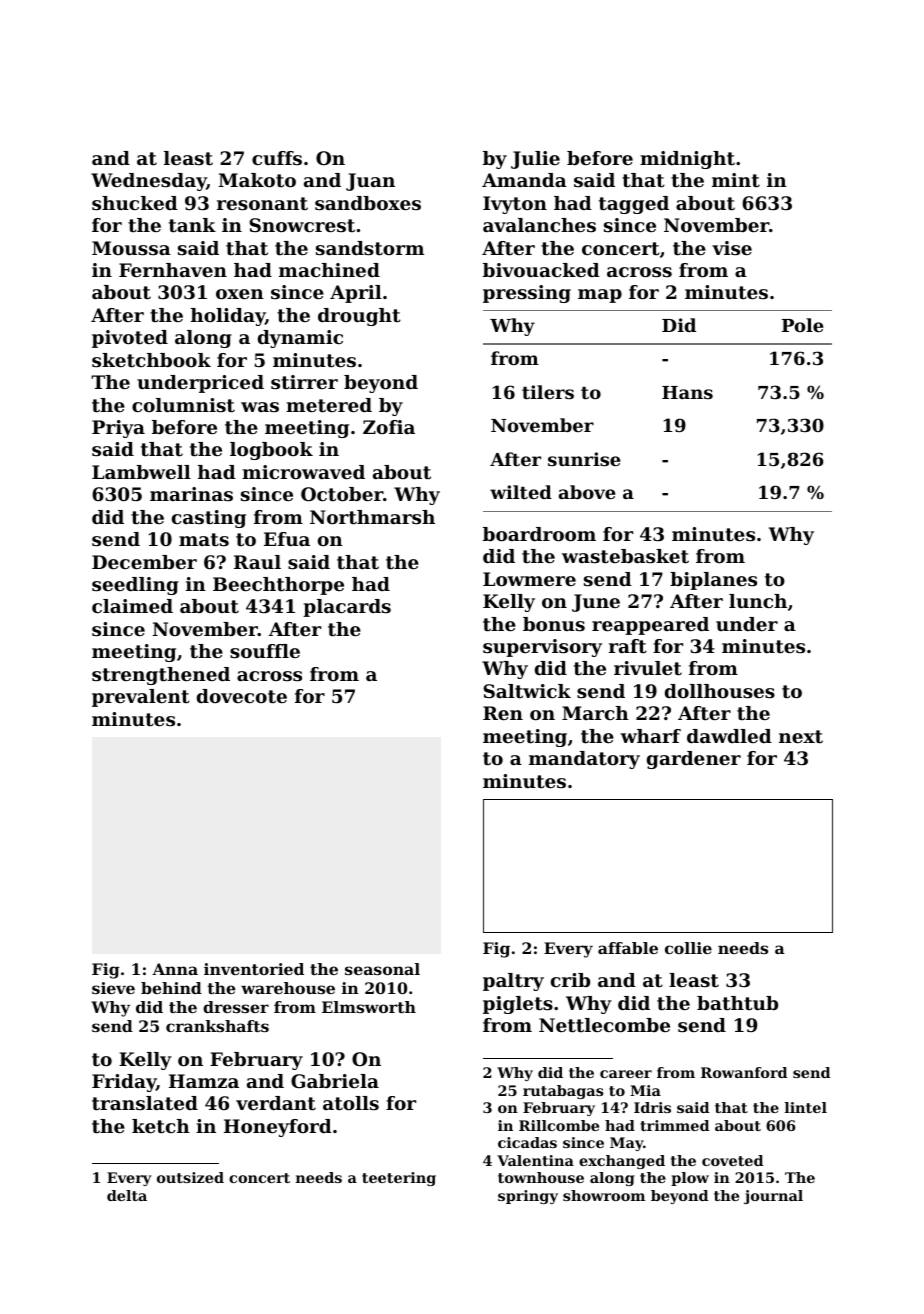 The height and width of the screenshot is (1314, 924). I want to click on dawdled, so click(729, 736).
